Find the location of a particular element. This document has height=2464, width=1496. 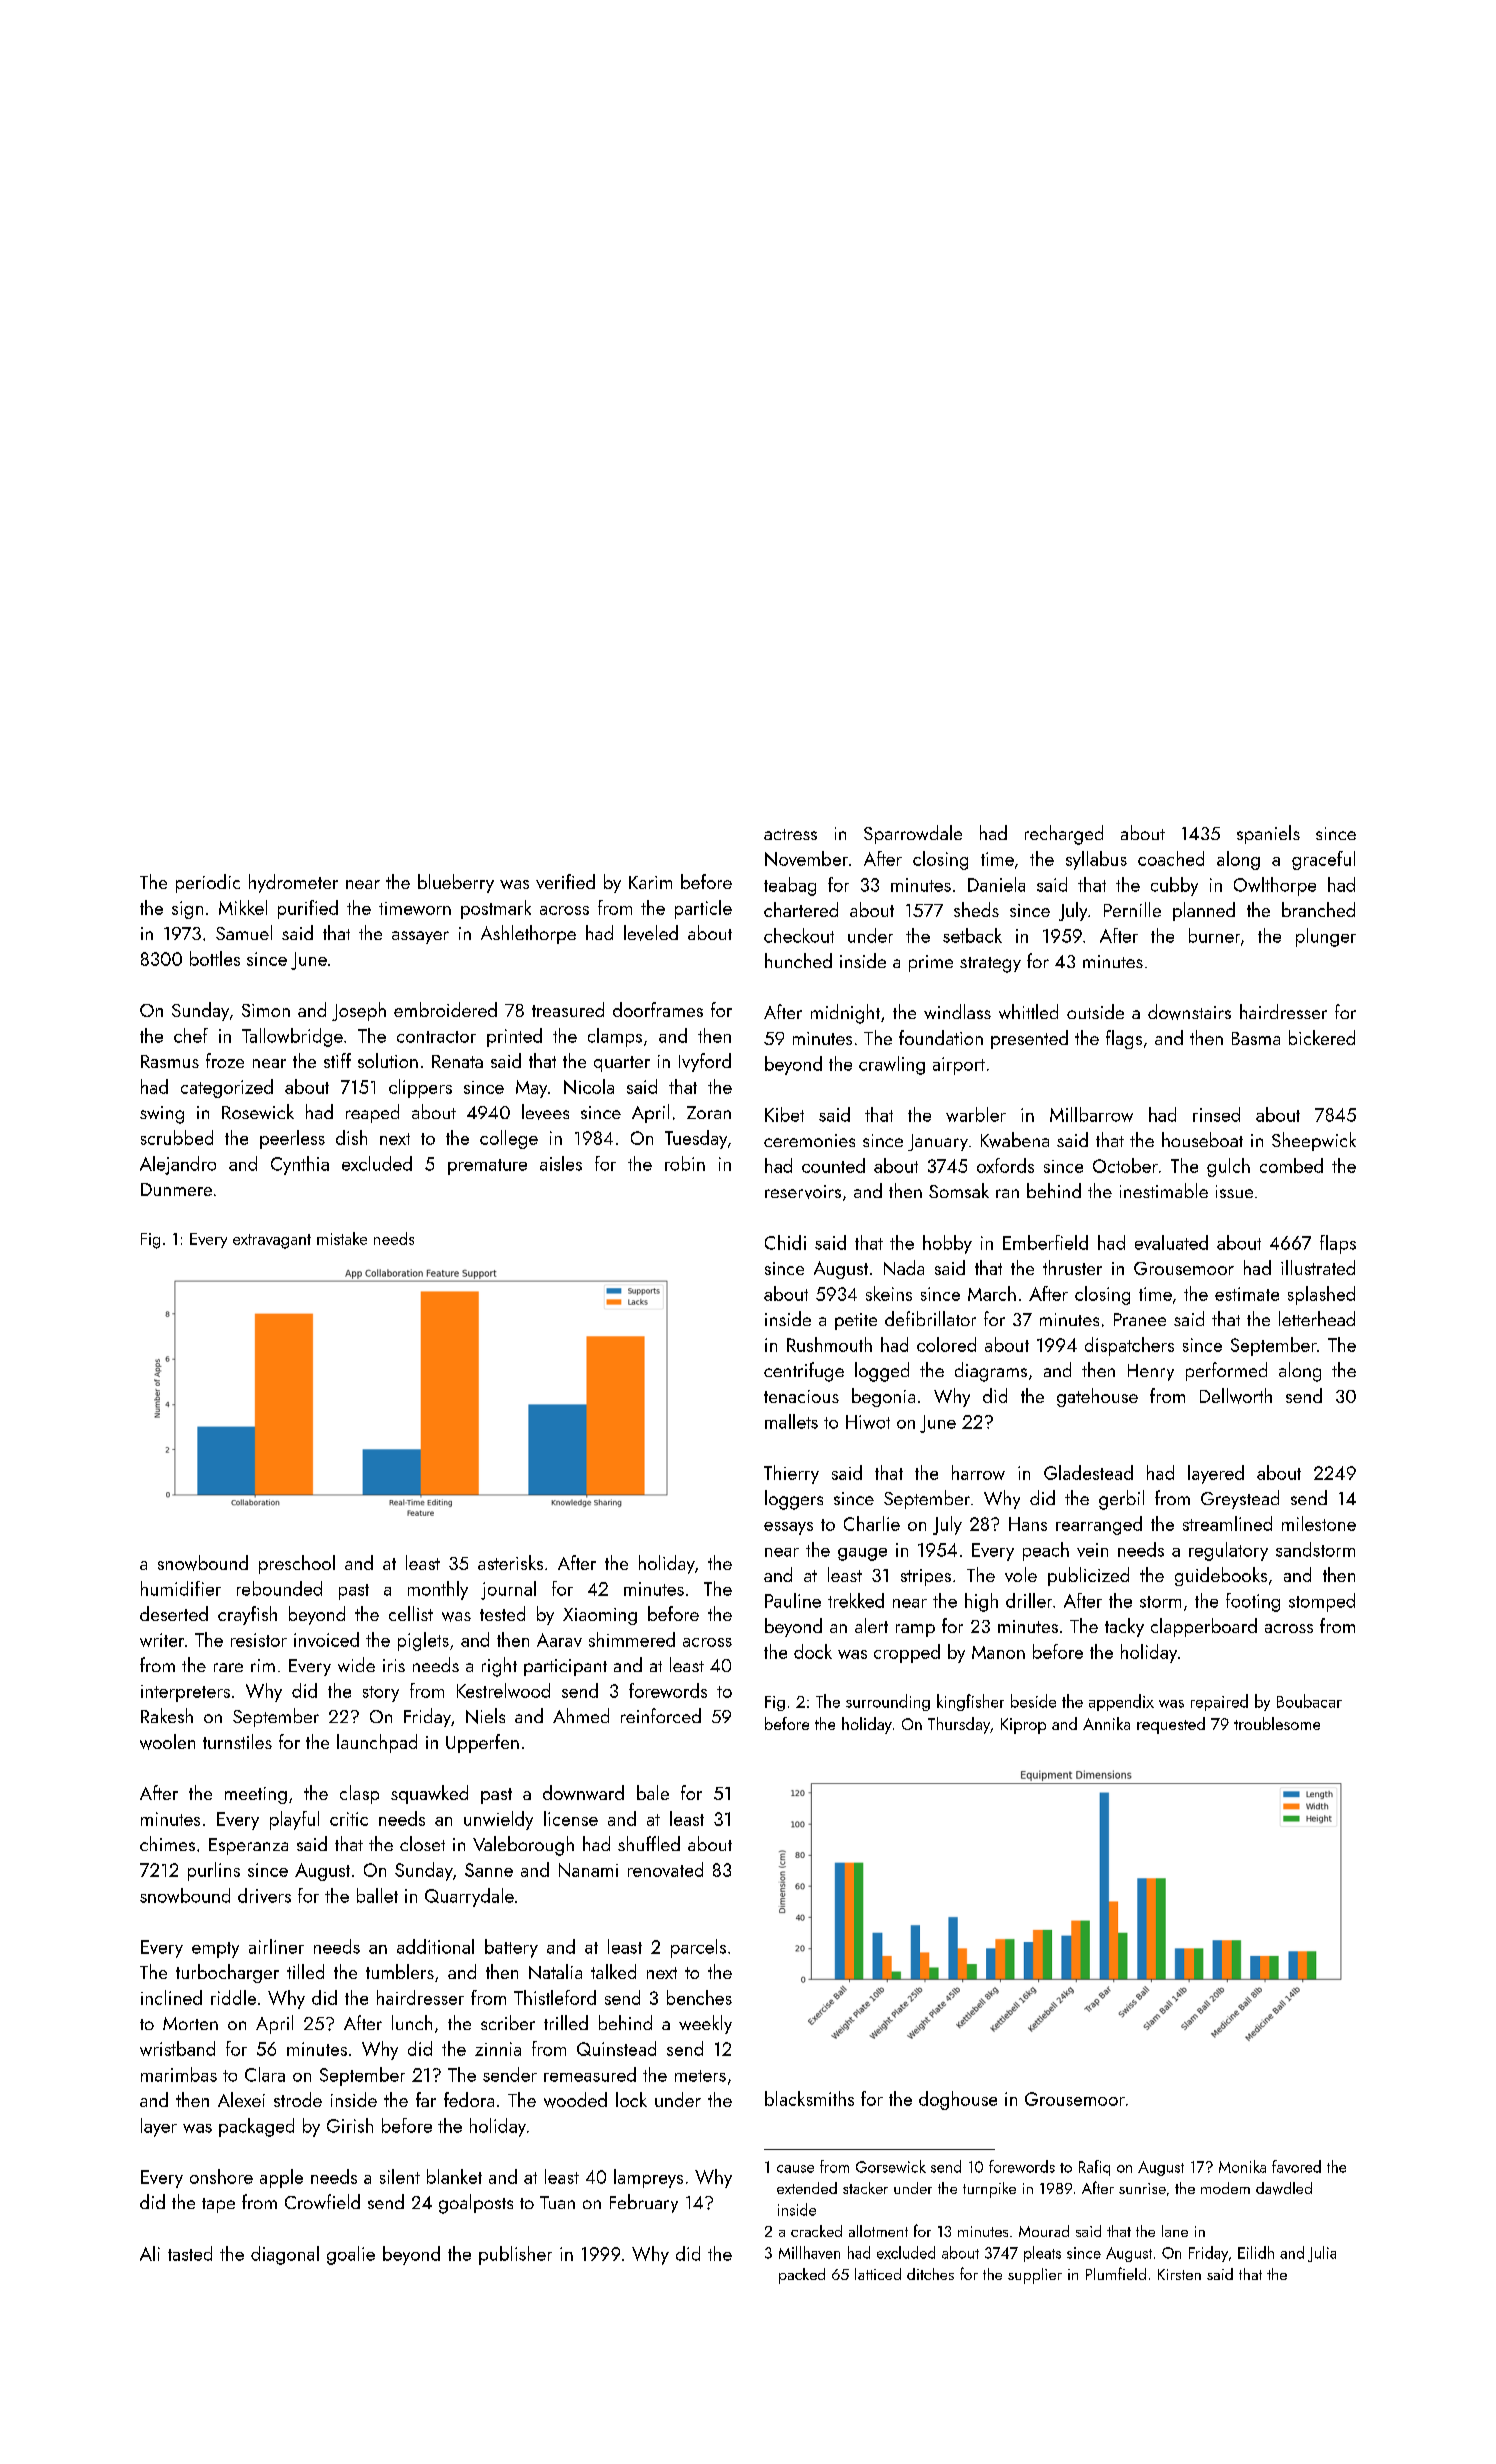

Chidi is located at coordinates (785, 1242).
